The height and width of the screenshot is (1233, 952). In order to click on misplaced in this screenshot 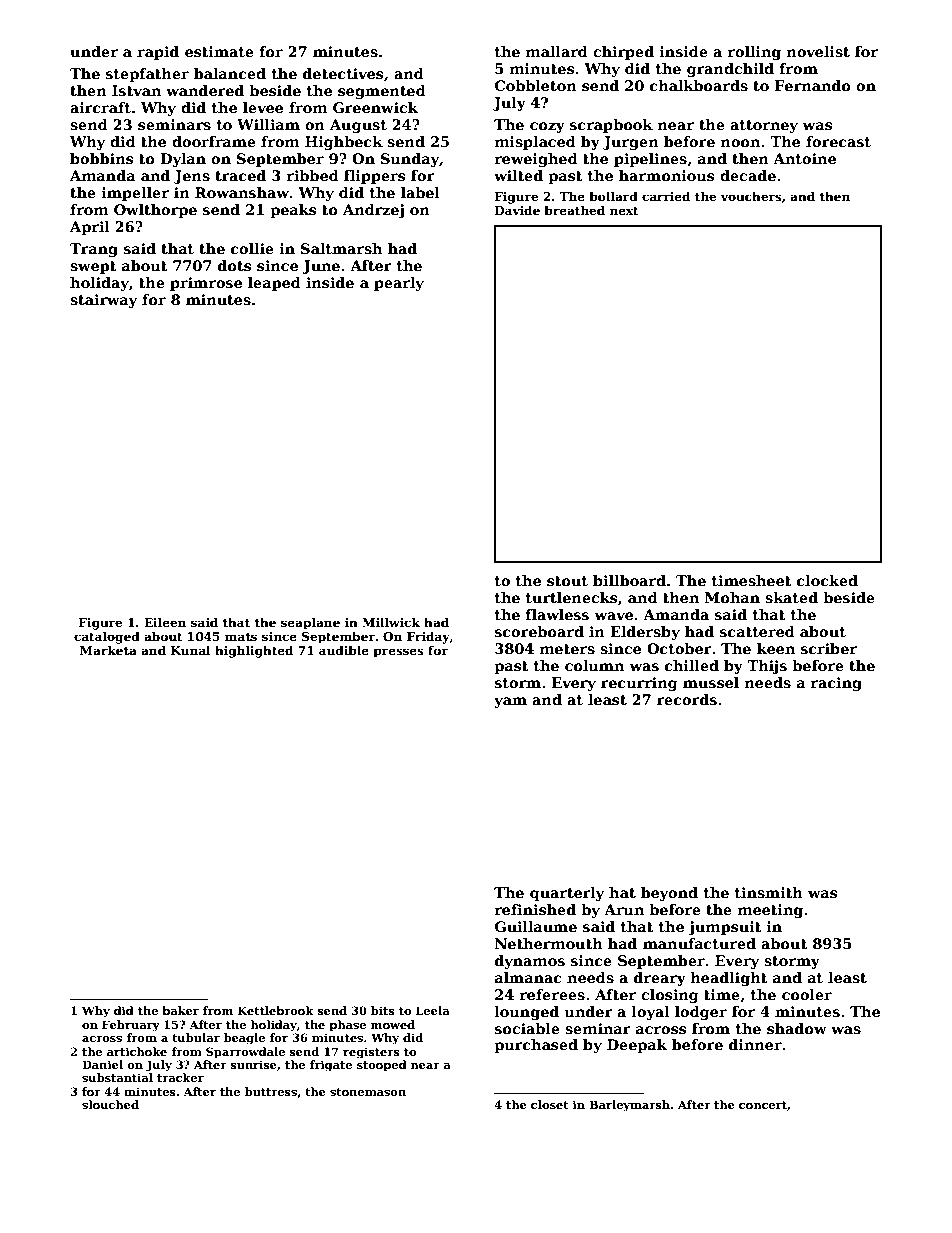, I will do `click(535, 143)`.
